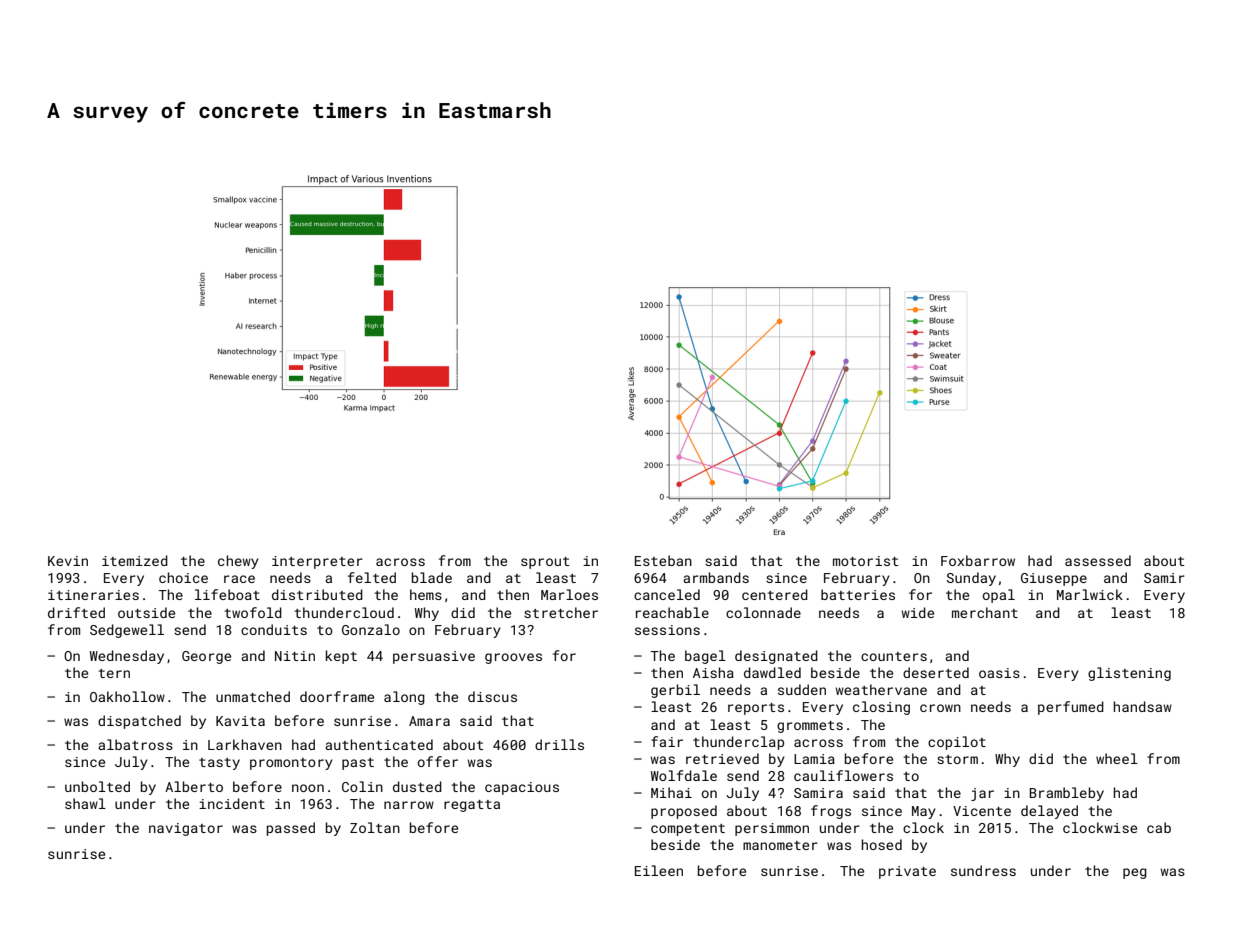  What do you see at coordinates (371, 629) in the image?
I see `Gonzalo` at bounding box center [371, 629].
